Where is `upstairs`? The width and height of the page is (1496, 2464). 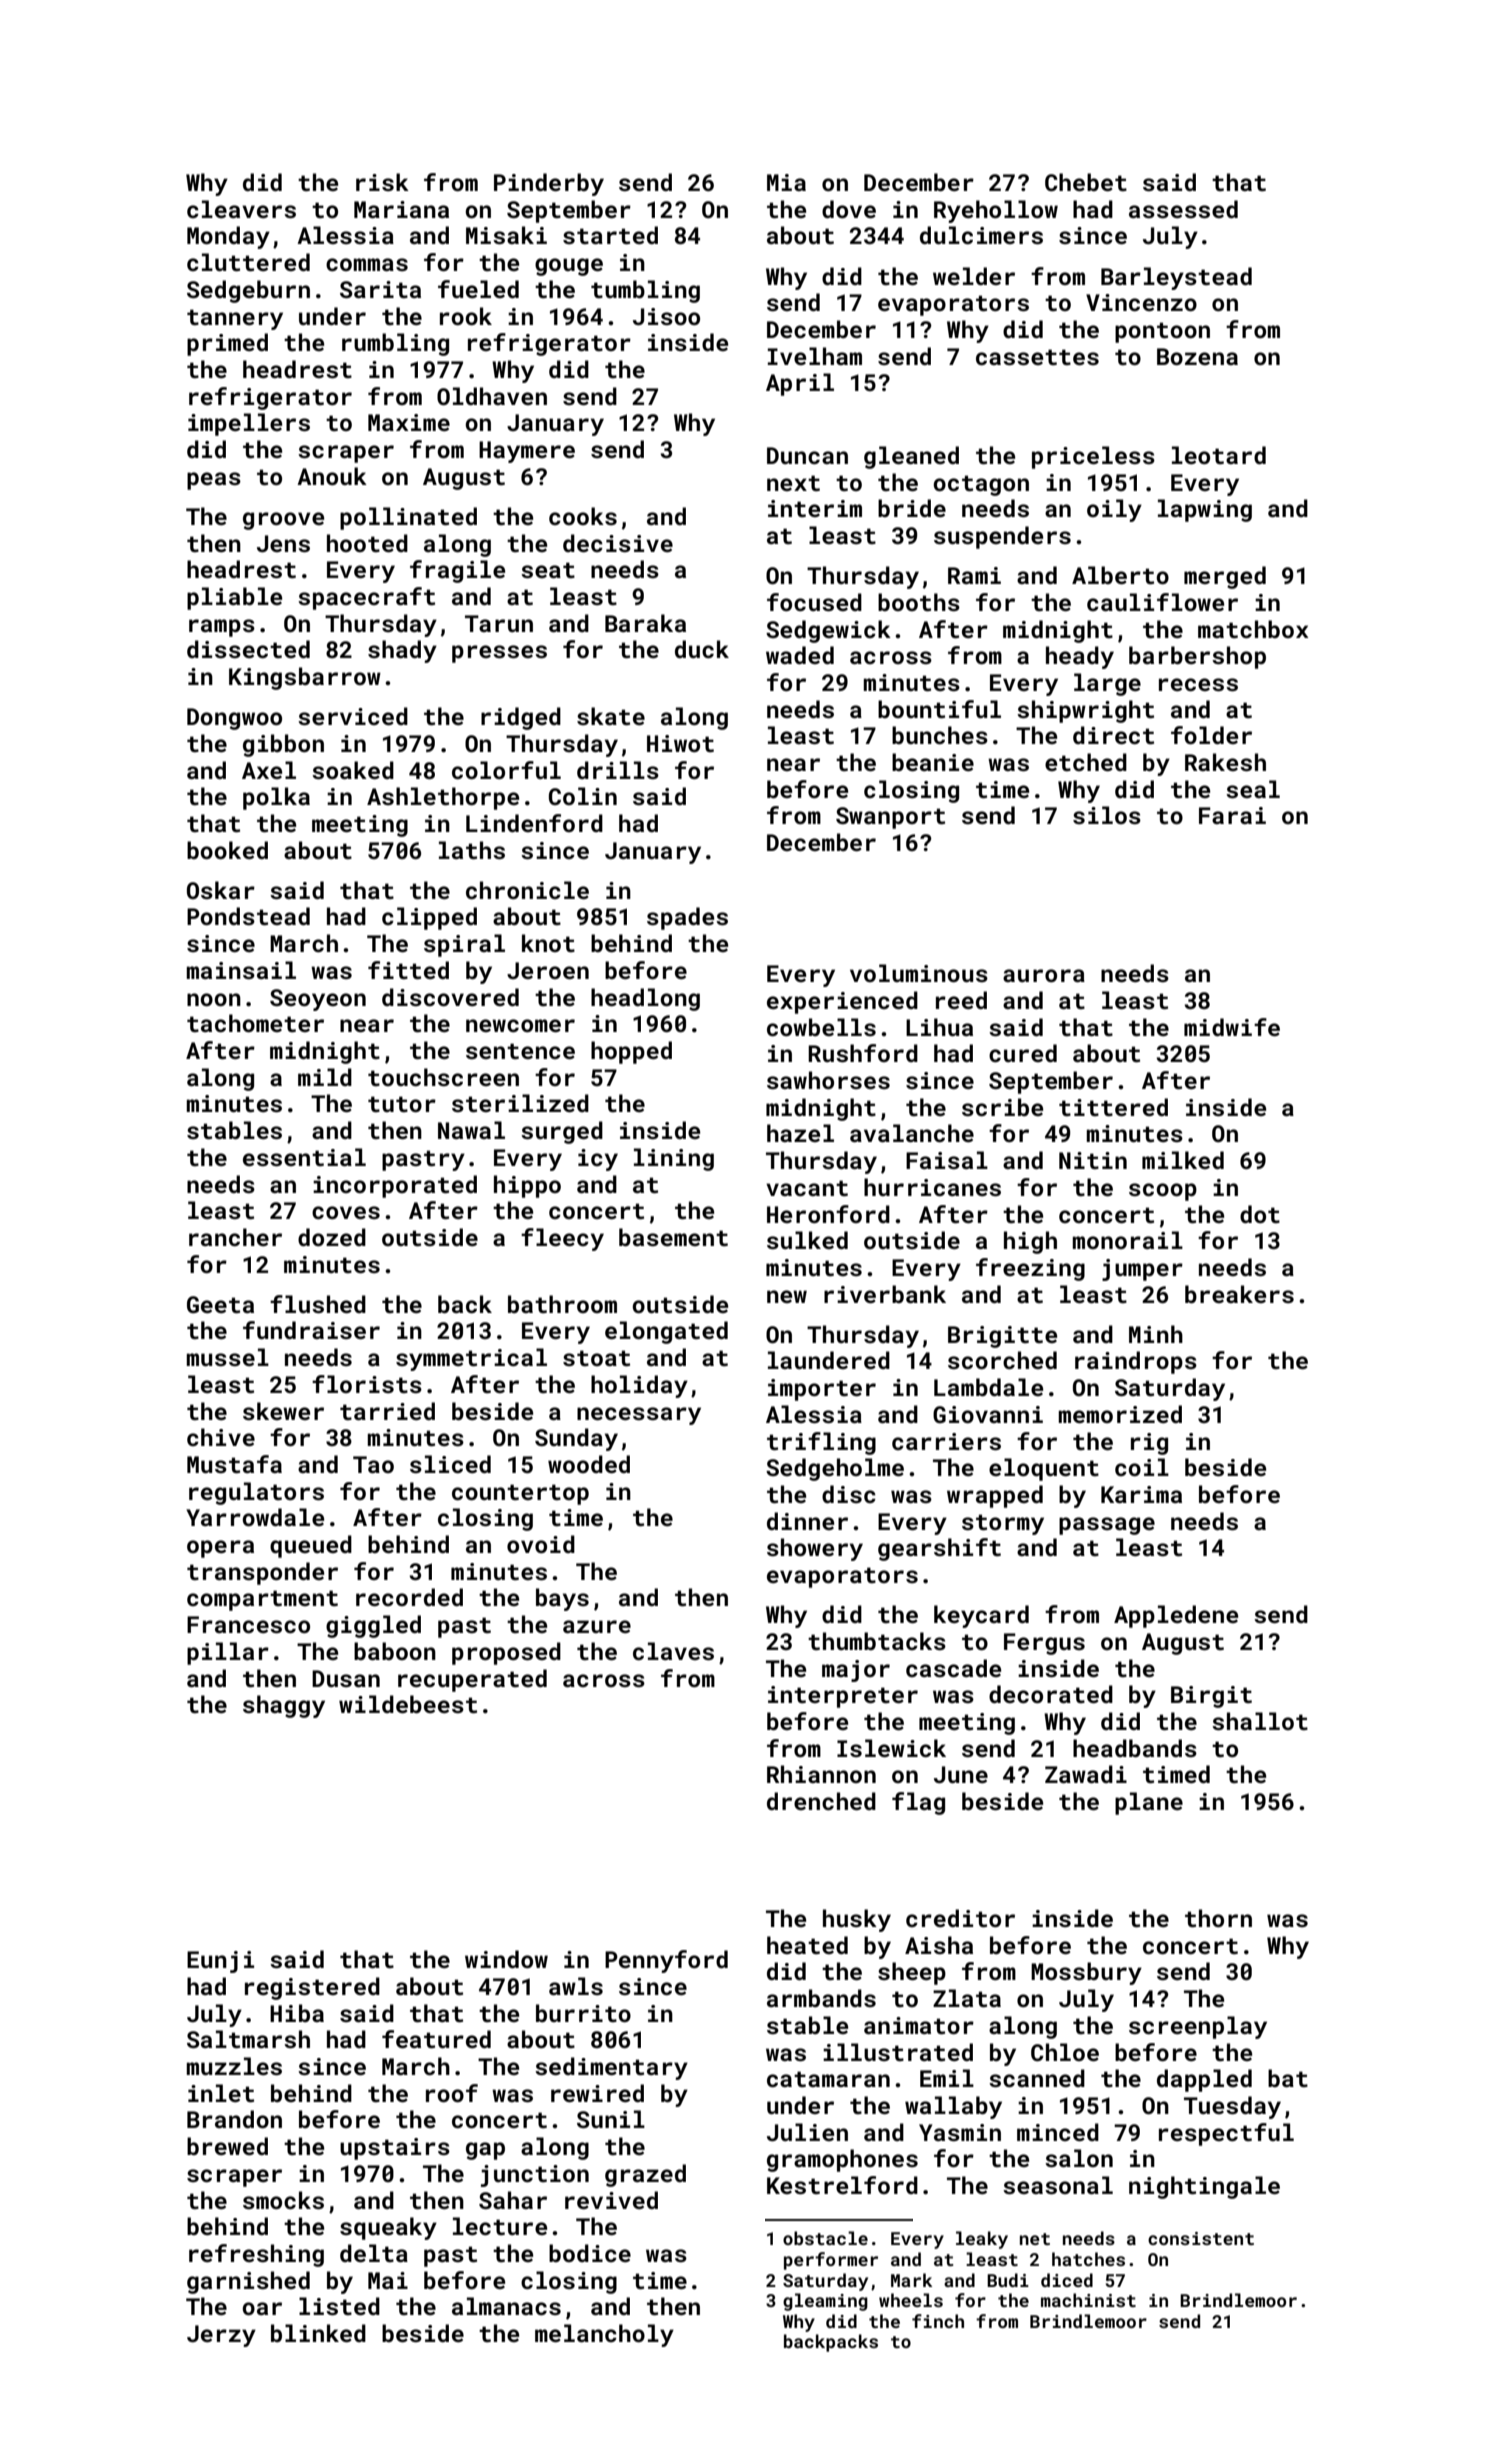
upstairs is located at coordinates (395, 2149).
